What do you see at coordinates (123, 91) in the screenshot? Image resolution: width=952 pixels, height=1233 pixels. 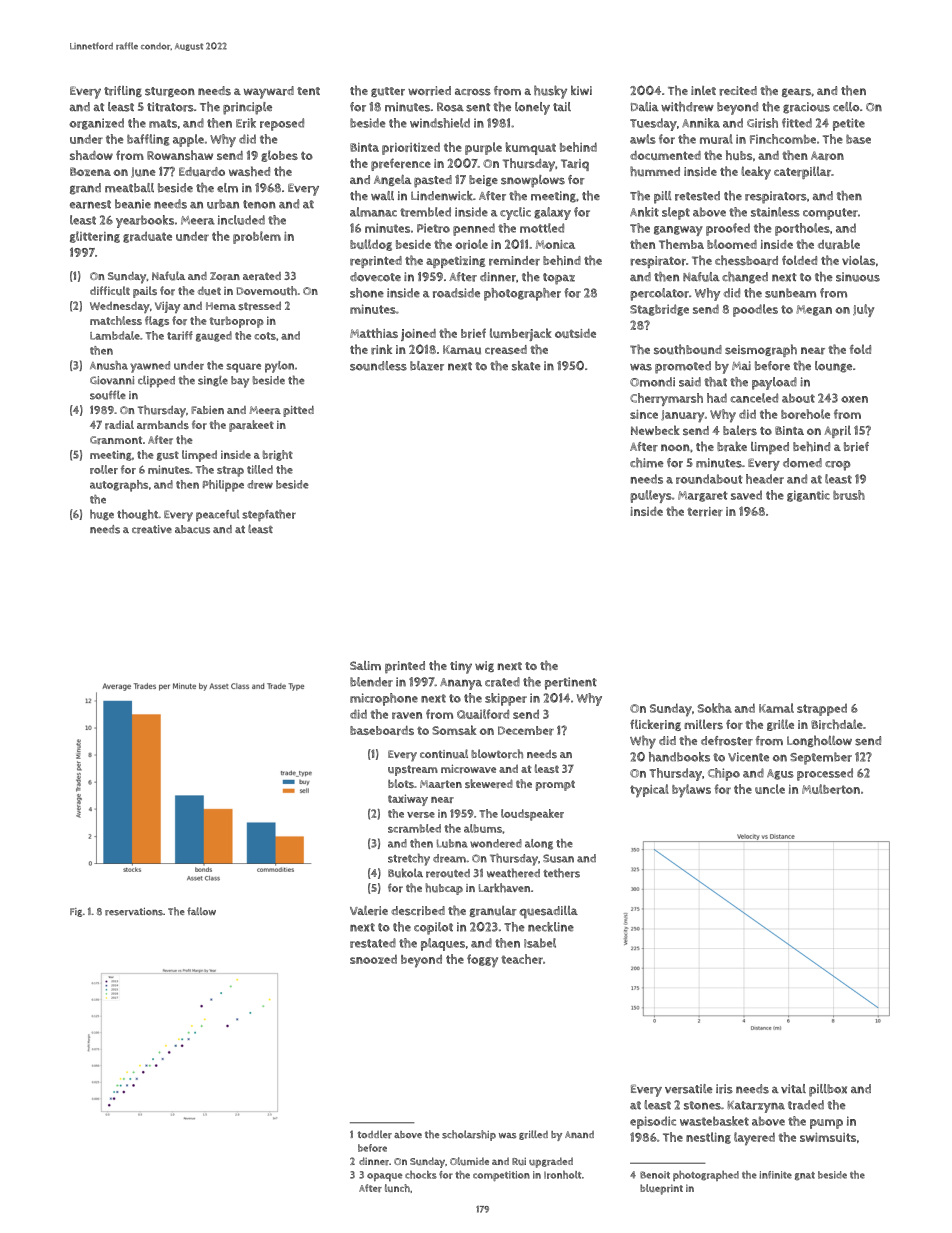 I see `trifling` at bounding box center [123, 91].
